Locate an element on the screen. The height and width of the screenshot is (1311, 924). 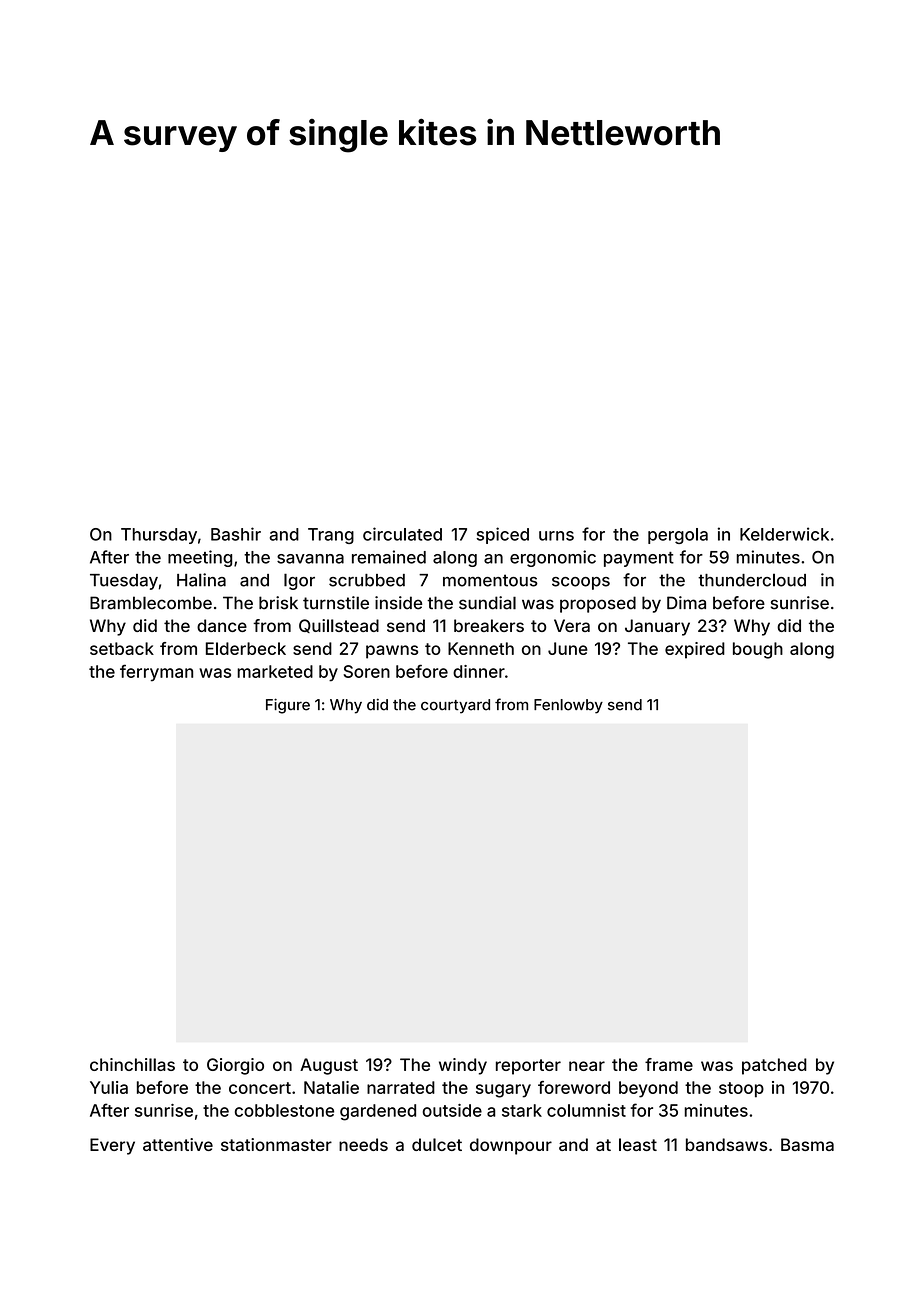
Giorgio is located at coordinates (235, 1066).
